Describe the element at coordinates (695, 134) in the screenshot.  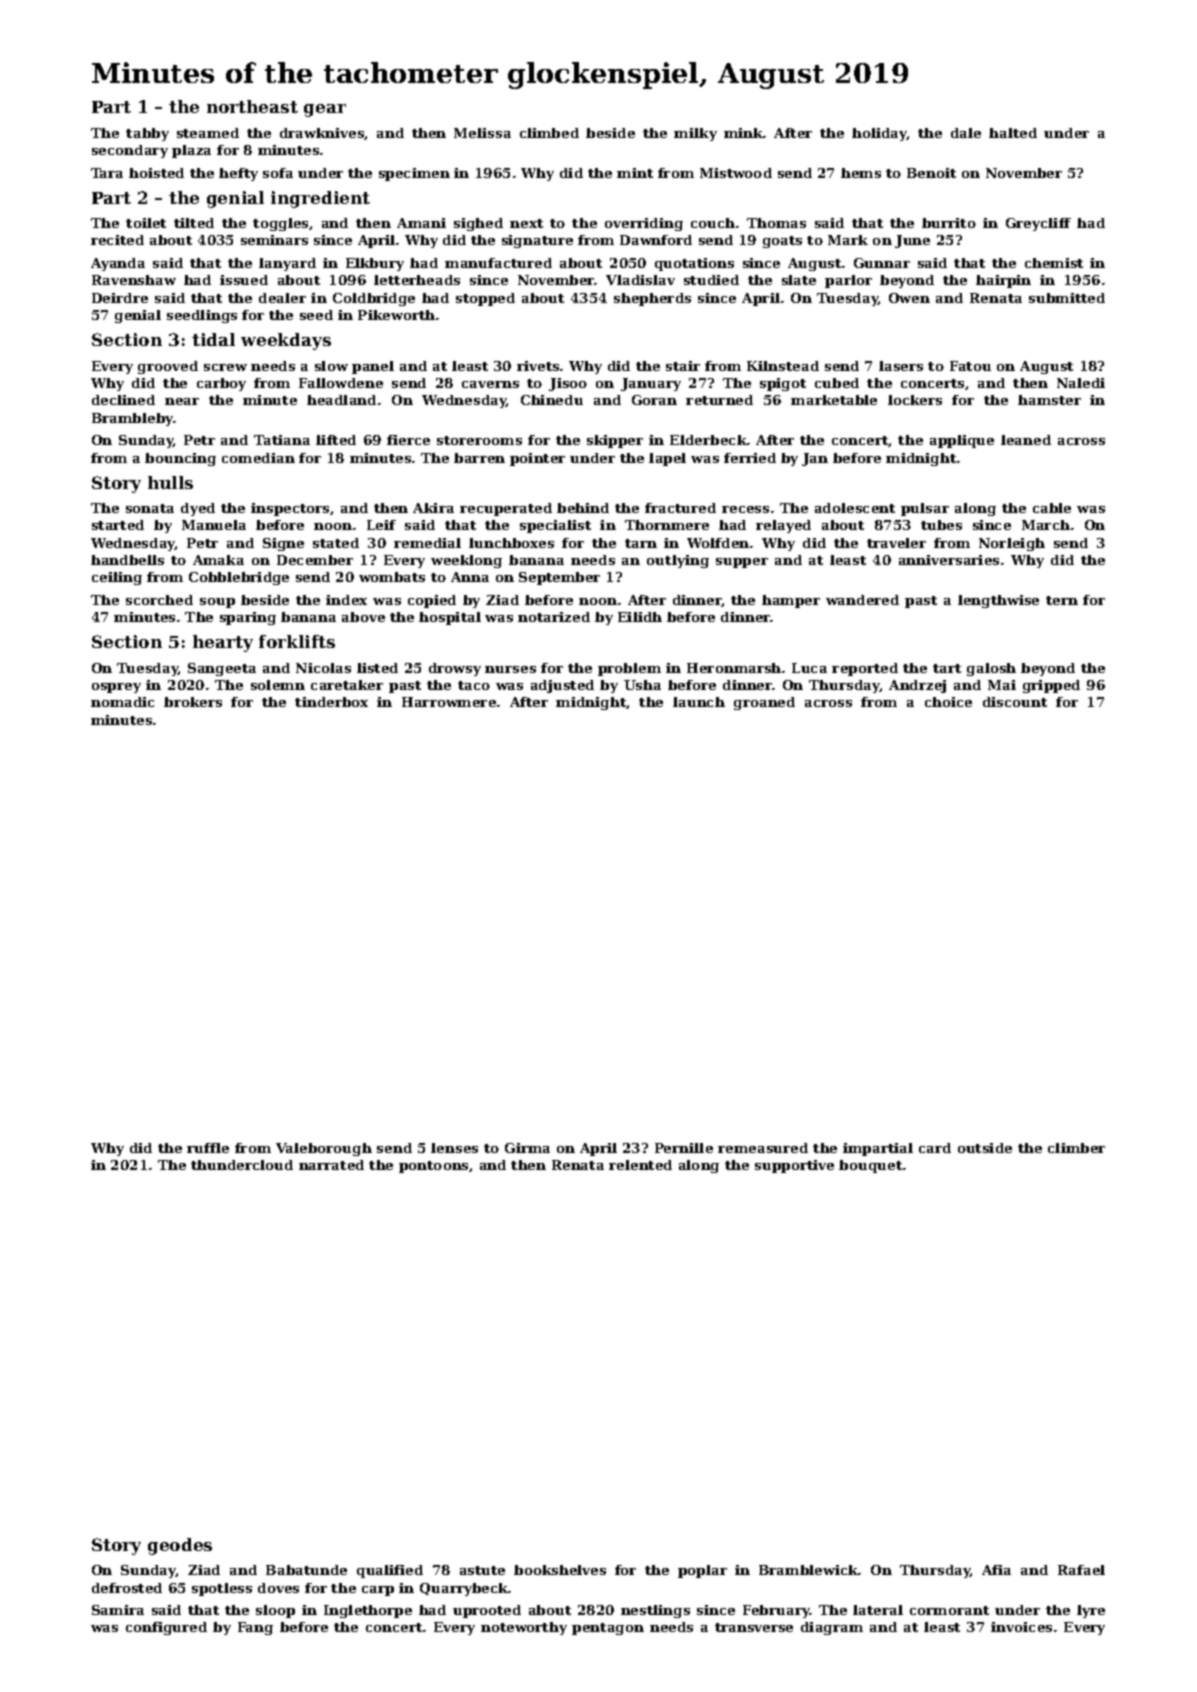
I see `milky` at that location.
